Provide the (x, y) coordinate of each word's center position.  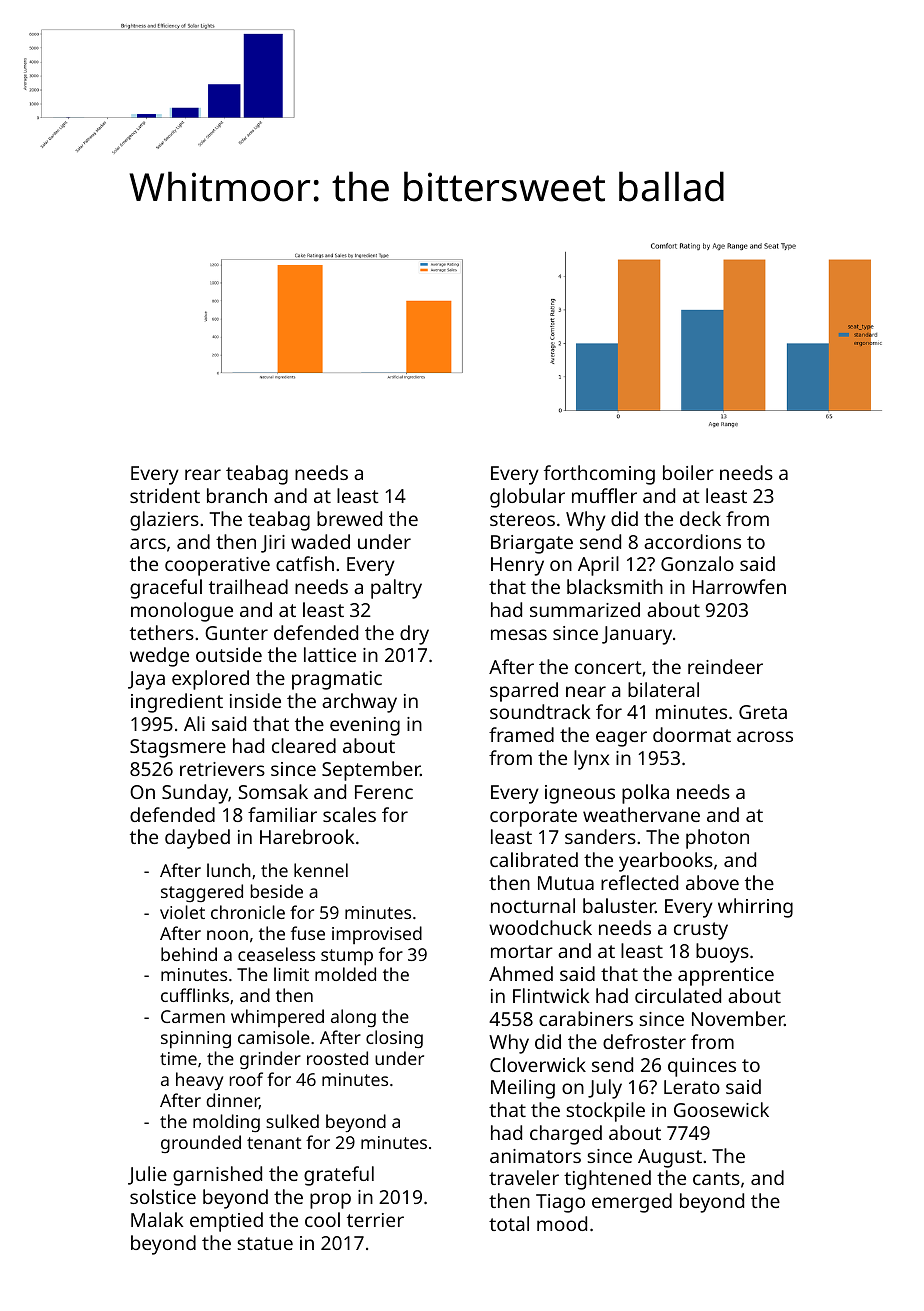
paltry (396, 589)
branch (237, 495)
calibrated (534, 859)
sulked (292, 1121)
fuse (308, 933)
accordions (692, 541)
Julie (147, 1175)
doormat (692, 734)
